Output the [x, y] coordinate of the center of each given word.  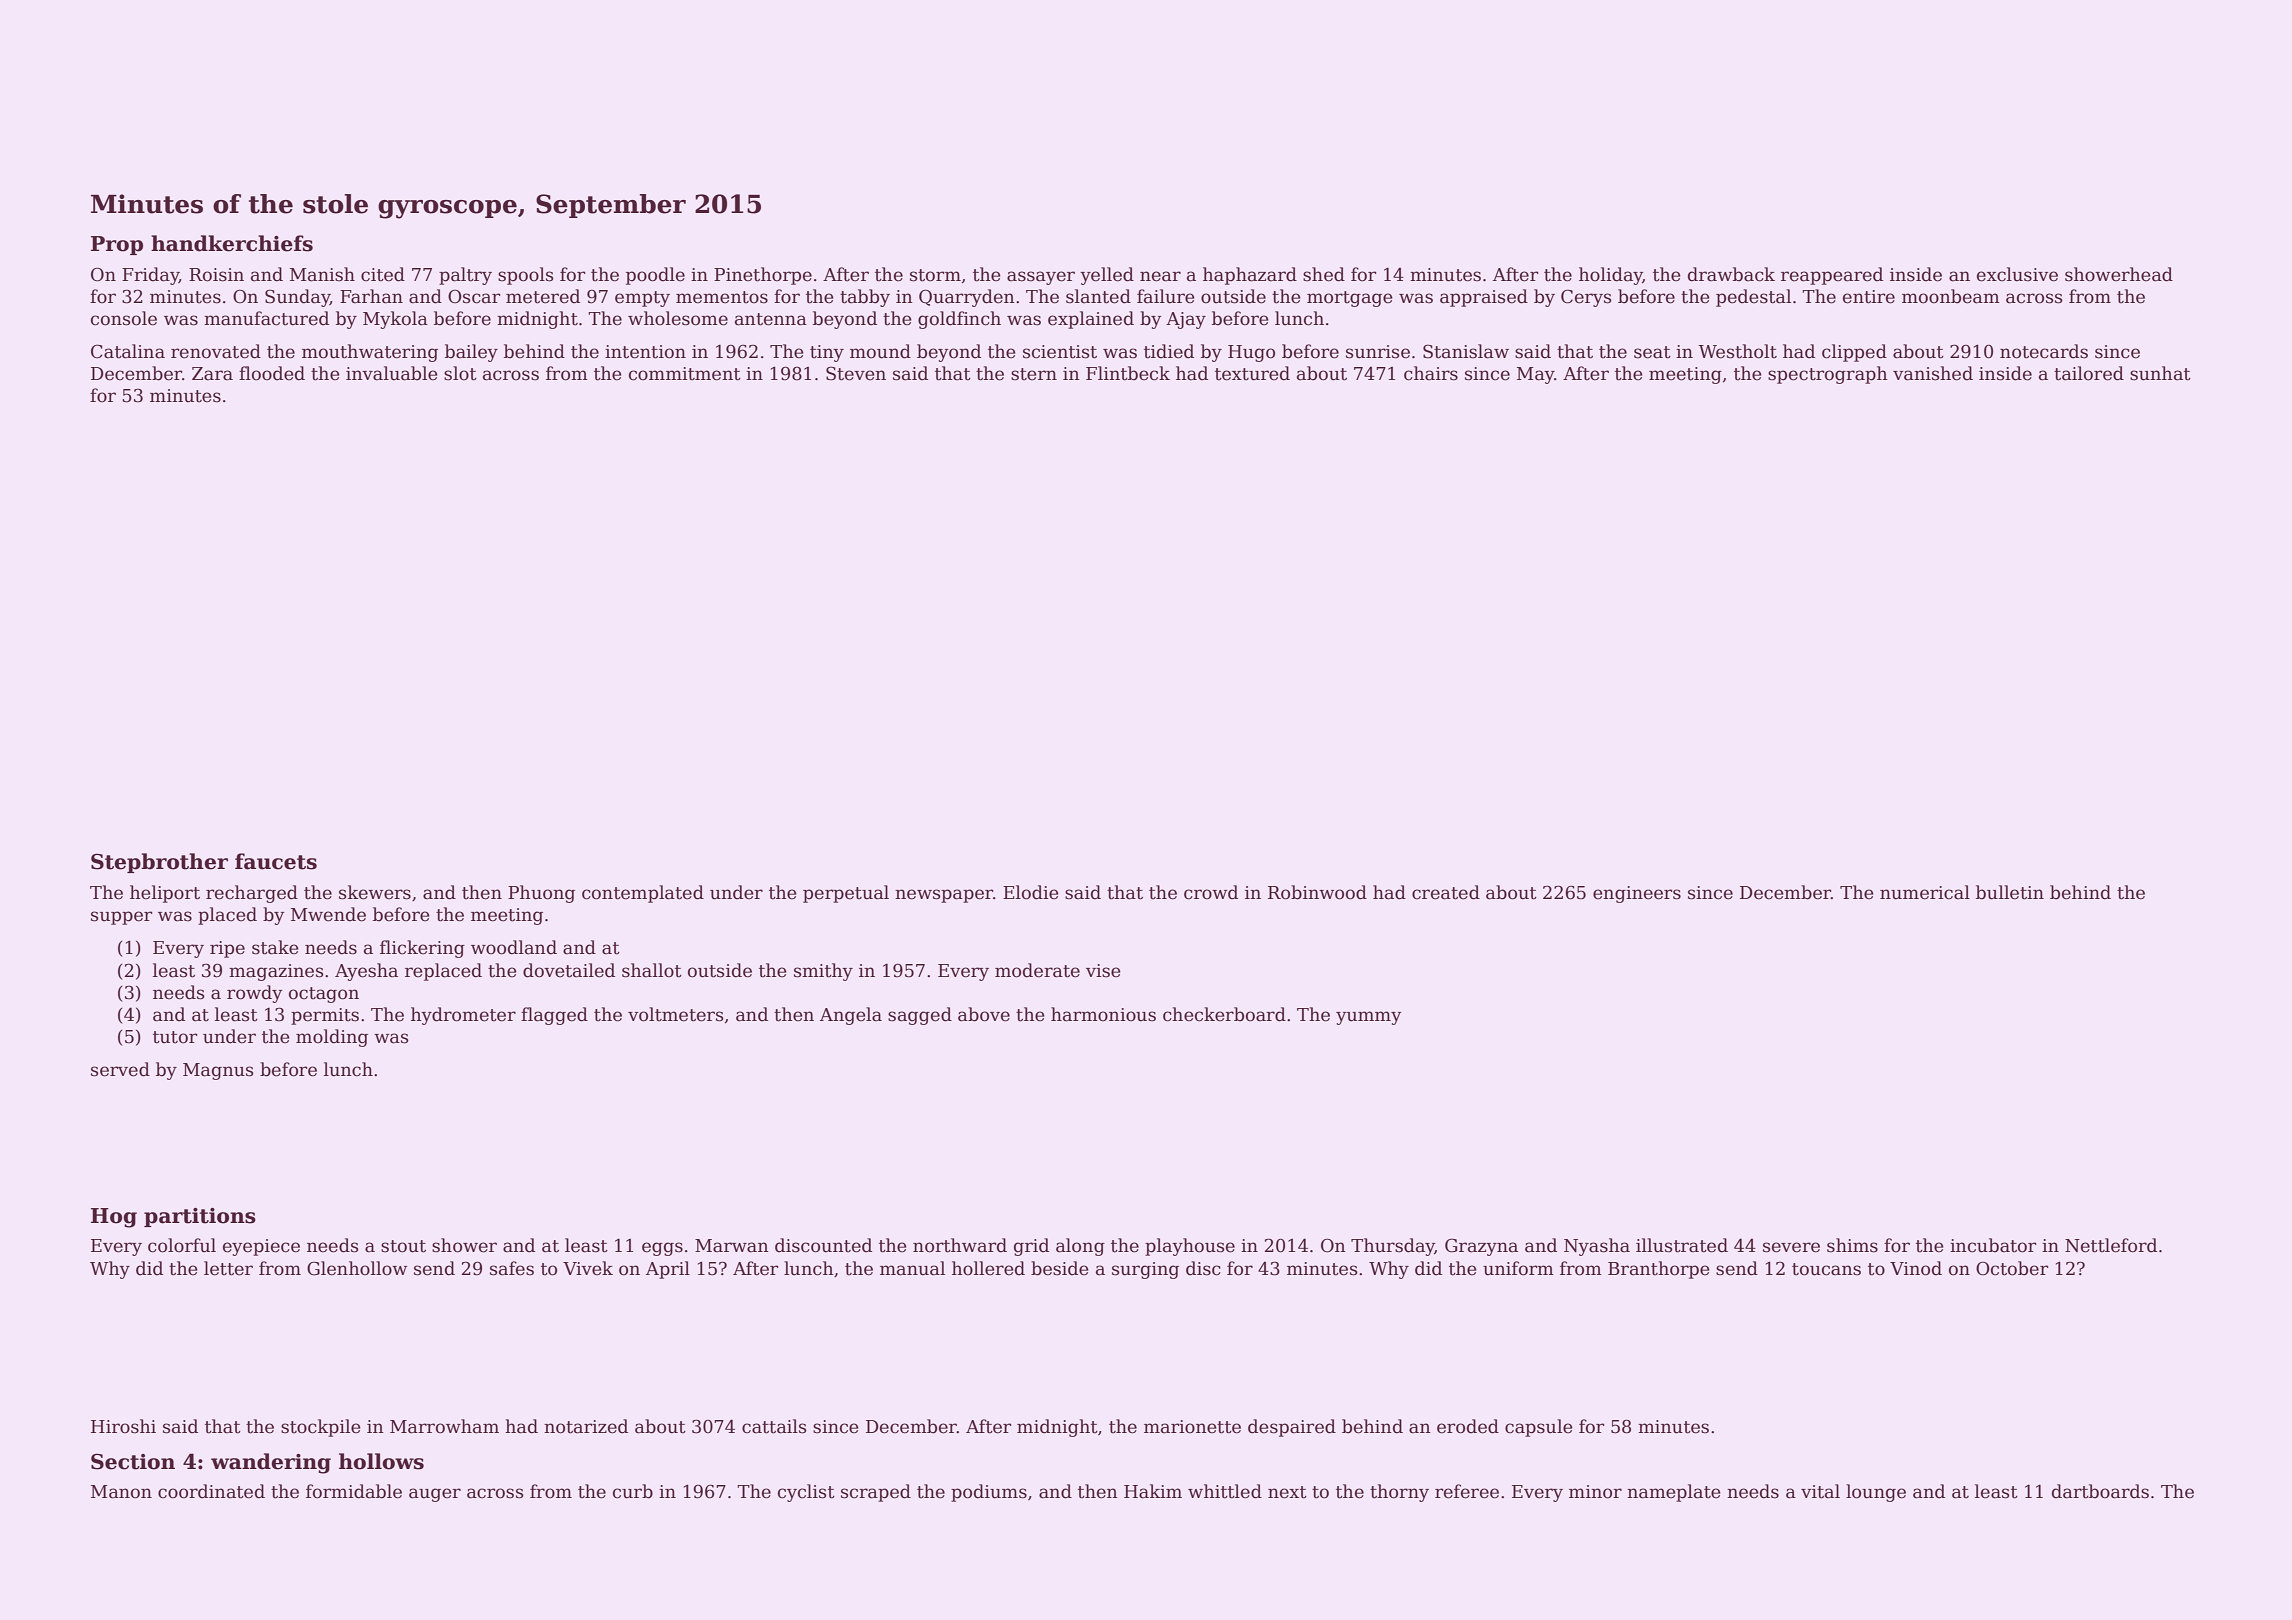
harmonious [1103, 1014]
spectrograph [1828, 375]
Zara [212, 374]
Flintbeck [1128, 373]
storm [935, 275]
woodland [514, 947]
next [1287, 1492]
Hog [114, 1218]
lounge [1876, 1493]
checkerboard [1224, 1014]
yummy [1368, 1018]
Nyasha [1597, 1247]
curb [633, 1491]
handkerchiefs [232, 243]
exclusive [2017, 274]
